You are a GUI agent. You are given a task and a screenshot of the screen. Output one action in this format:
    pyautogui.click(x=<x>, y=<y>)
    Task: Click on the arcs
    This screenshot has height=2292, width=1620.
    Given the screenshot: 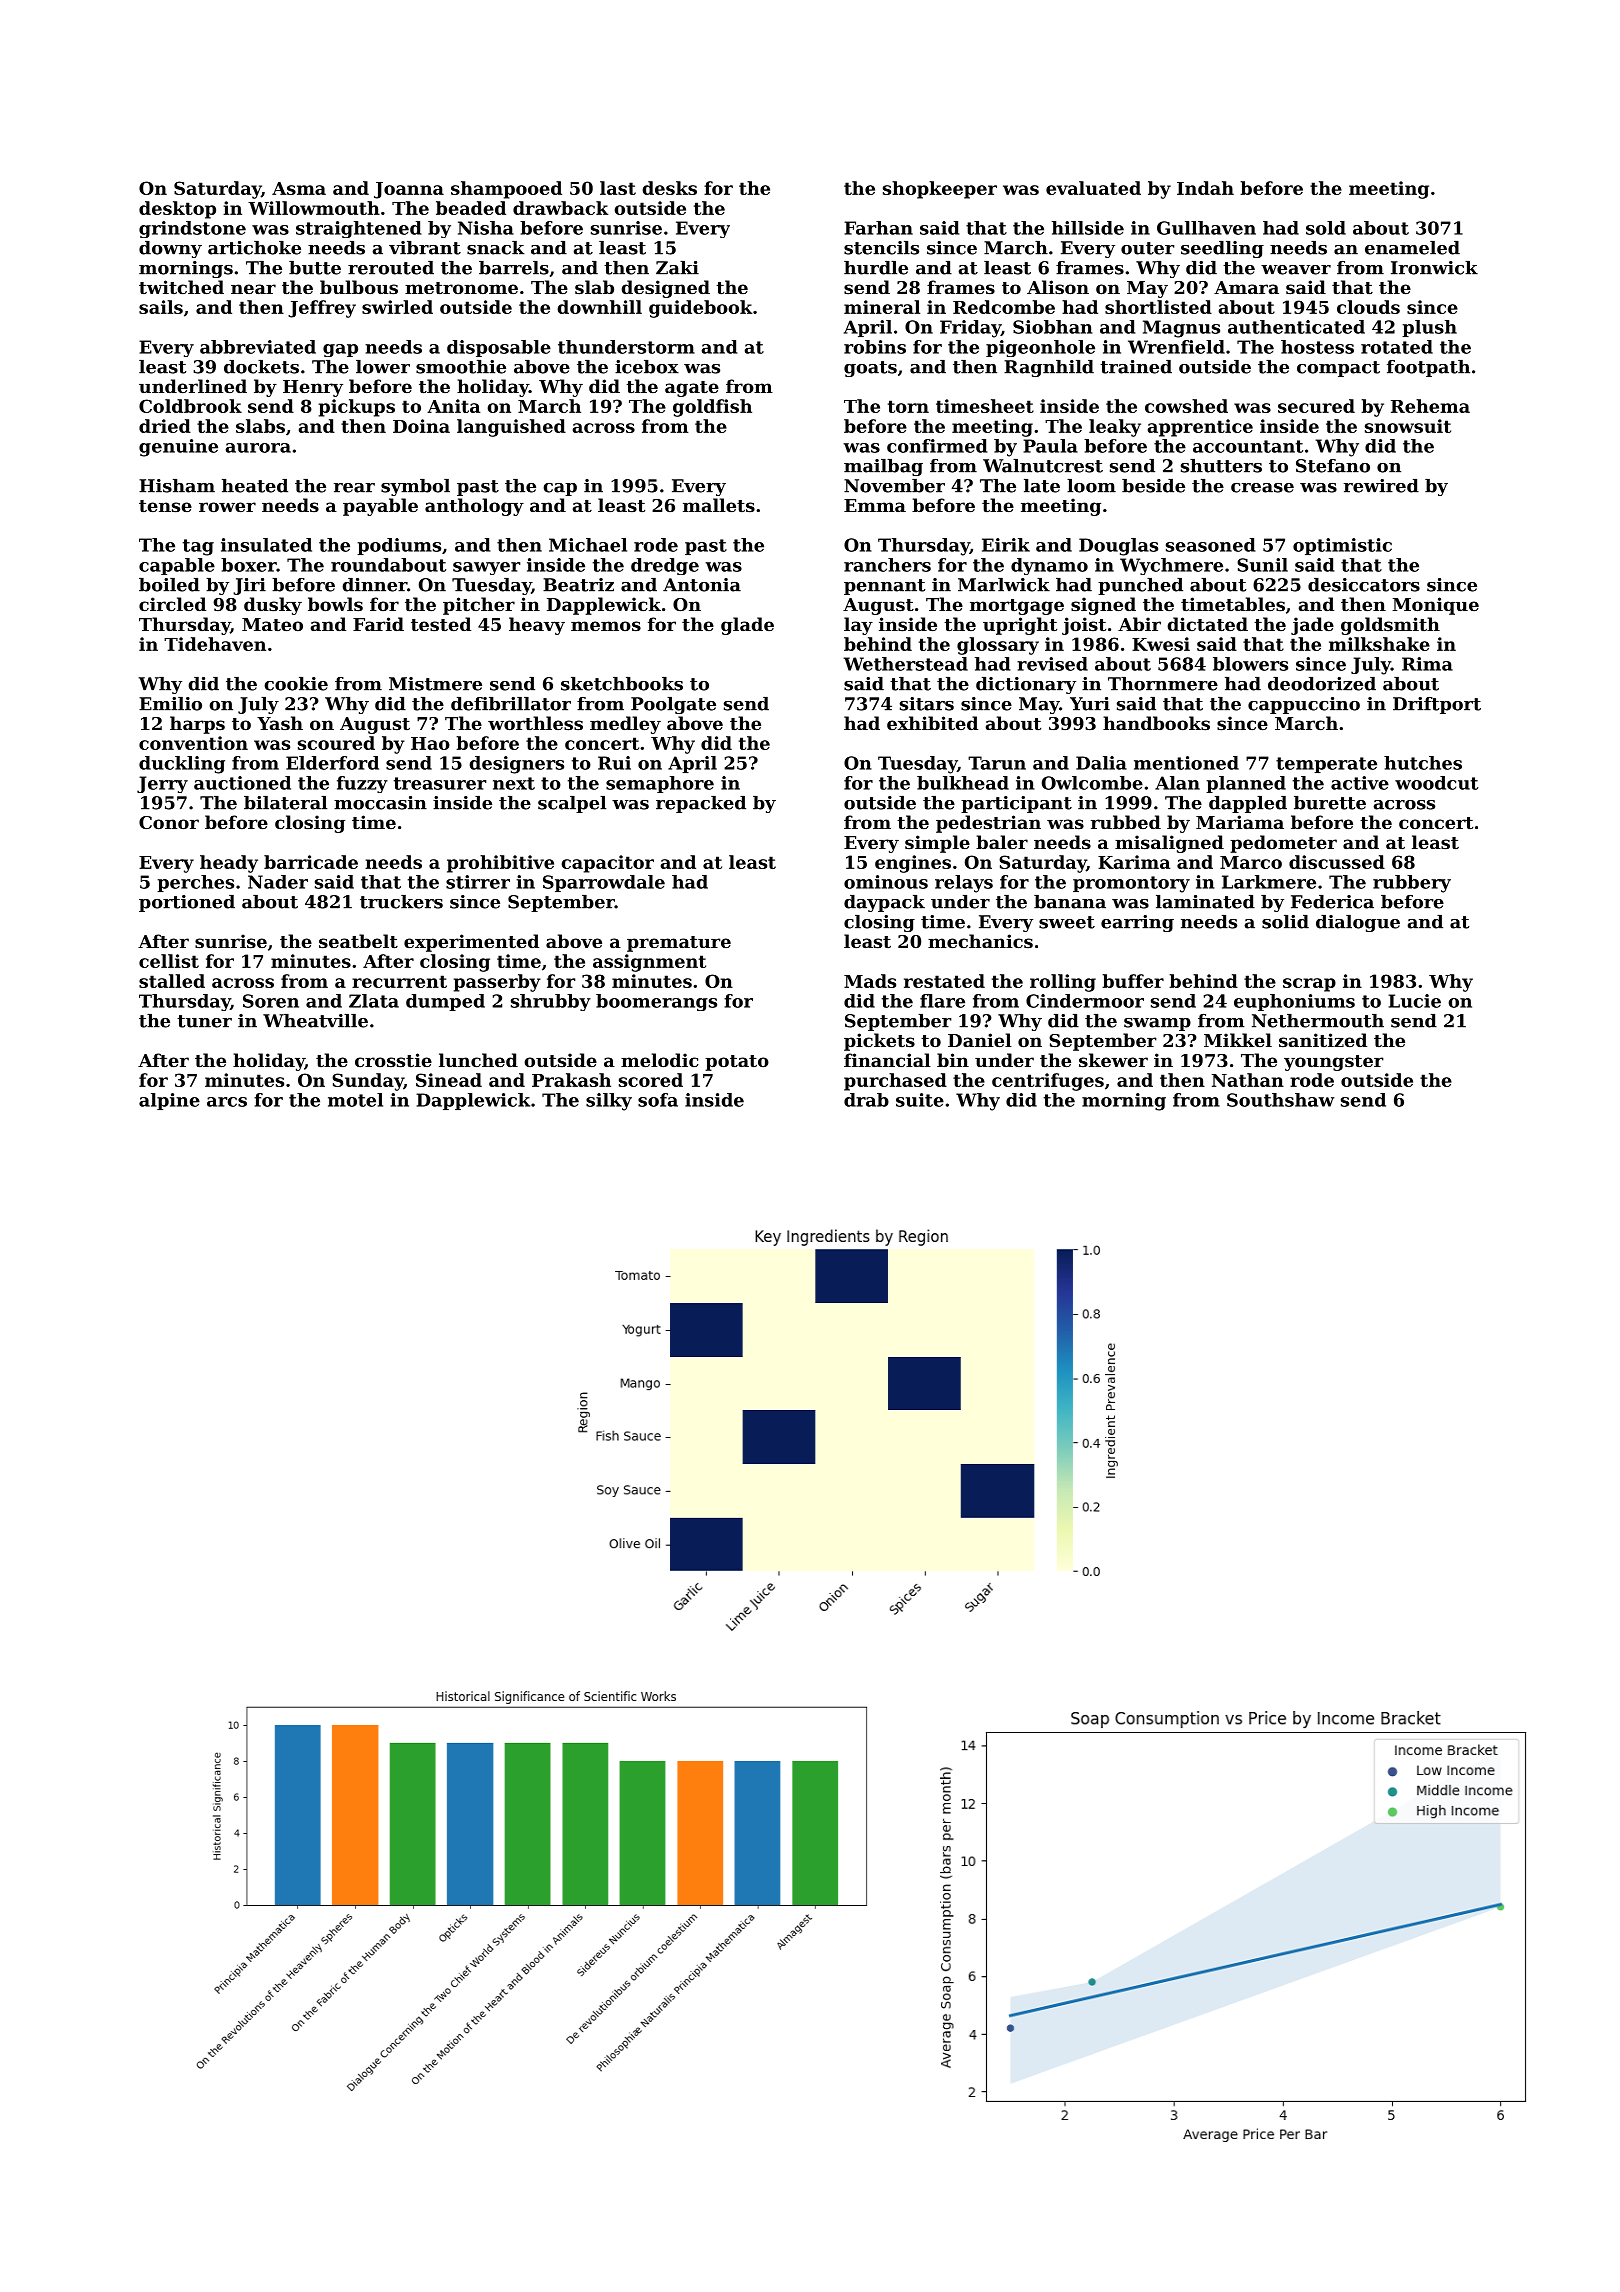 What is the action you would take?
    pyautogui.click(x=227, y=1102)
